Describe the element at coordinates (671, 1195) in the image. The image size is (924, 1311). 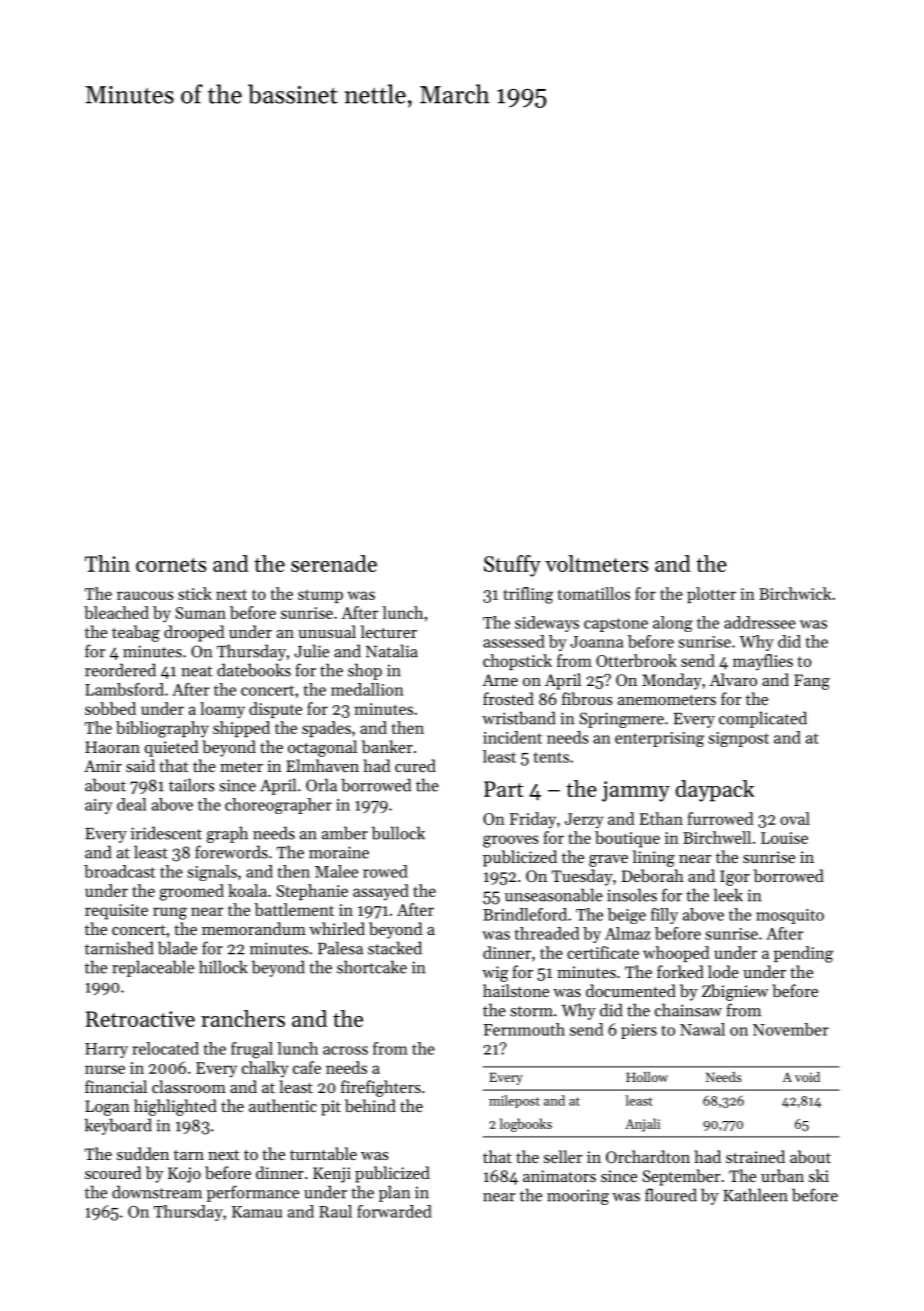
I see `floured` at that location.
